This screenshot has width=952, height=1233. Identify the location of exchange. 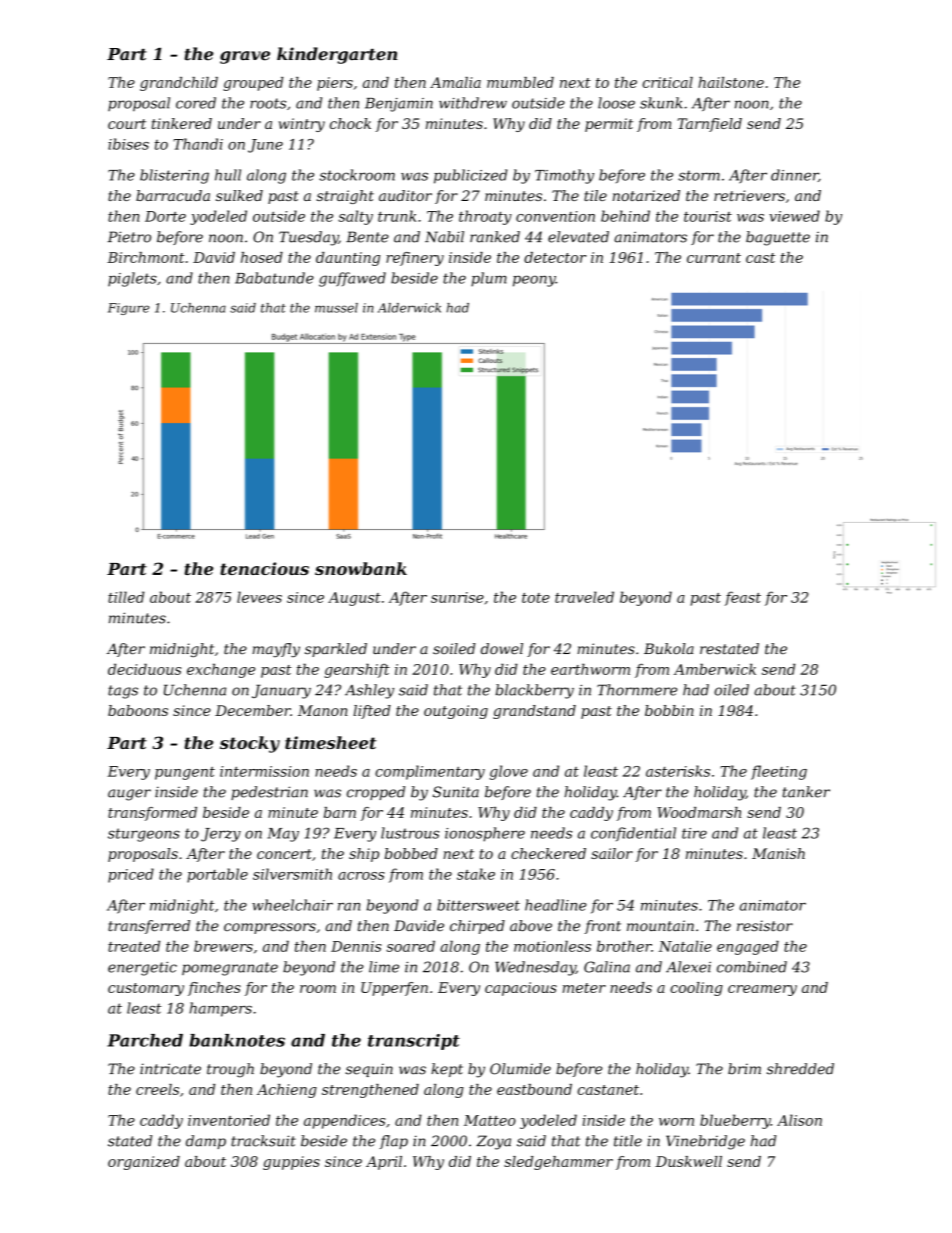
(221, 670).
